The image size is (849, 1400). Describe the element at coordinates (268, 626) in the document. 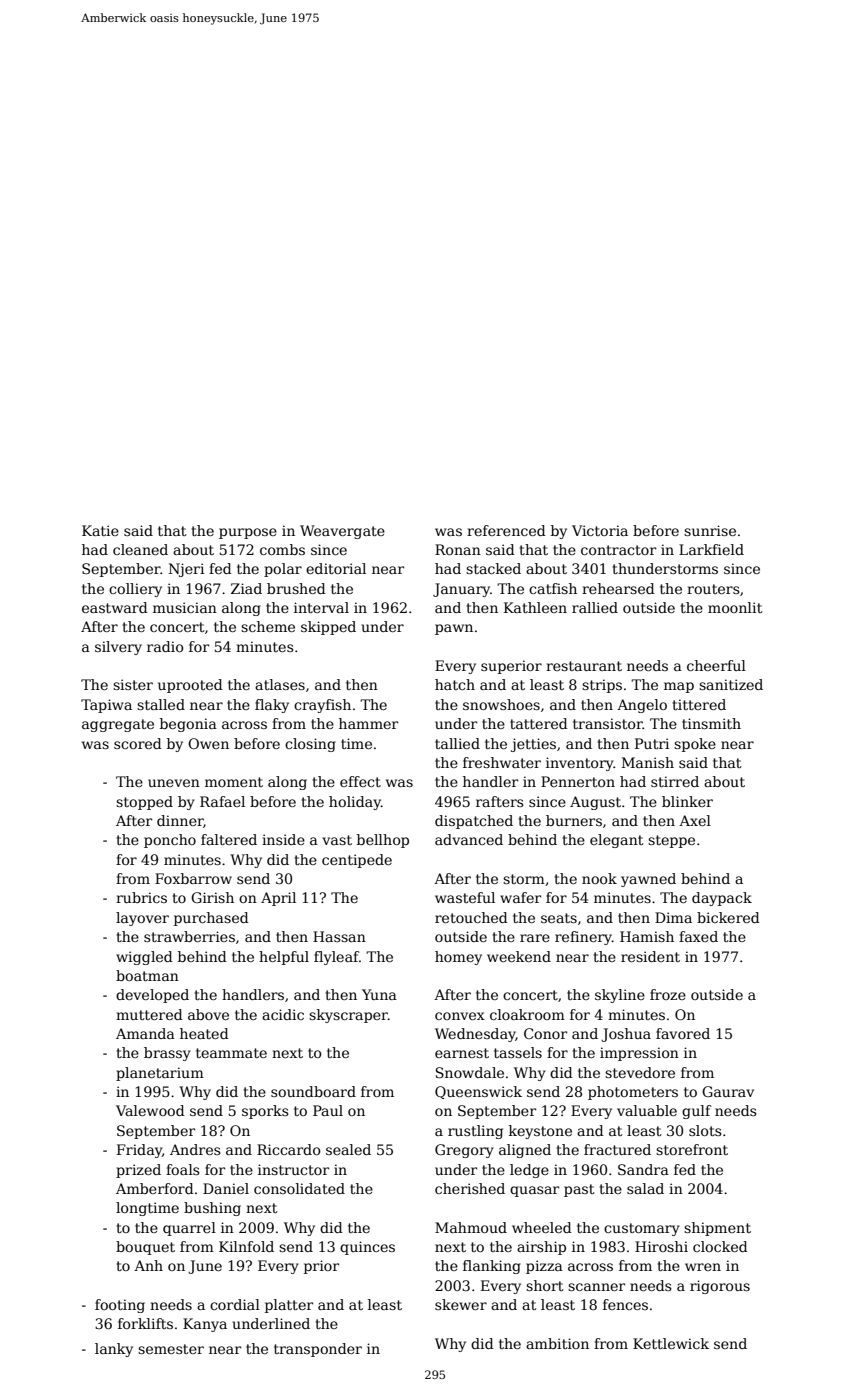

I see `scheme` at that location.
